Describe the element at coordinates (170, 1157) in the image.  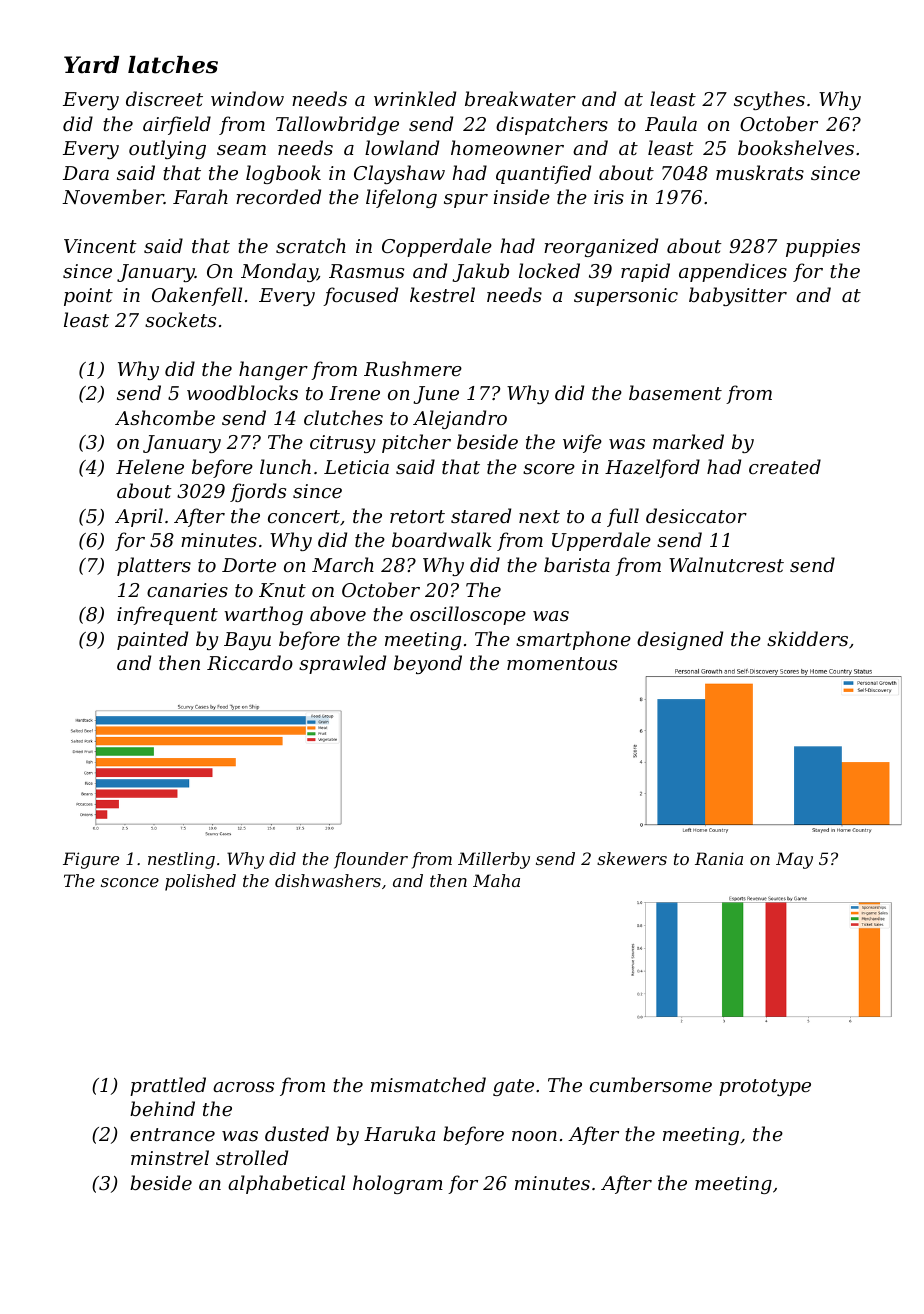
I see `minstrel` at that location.
